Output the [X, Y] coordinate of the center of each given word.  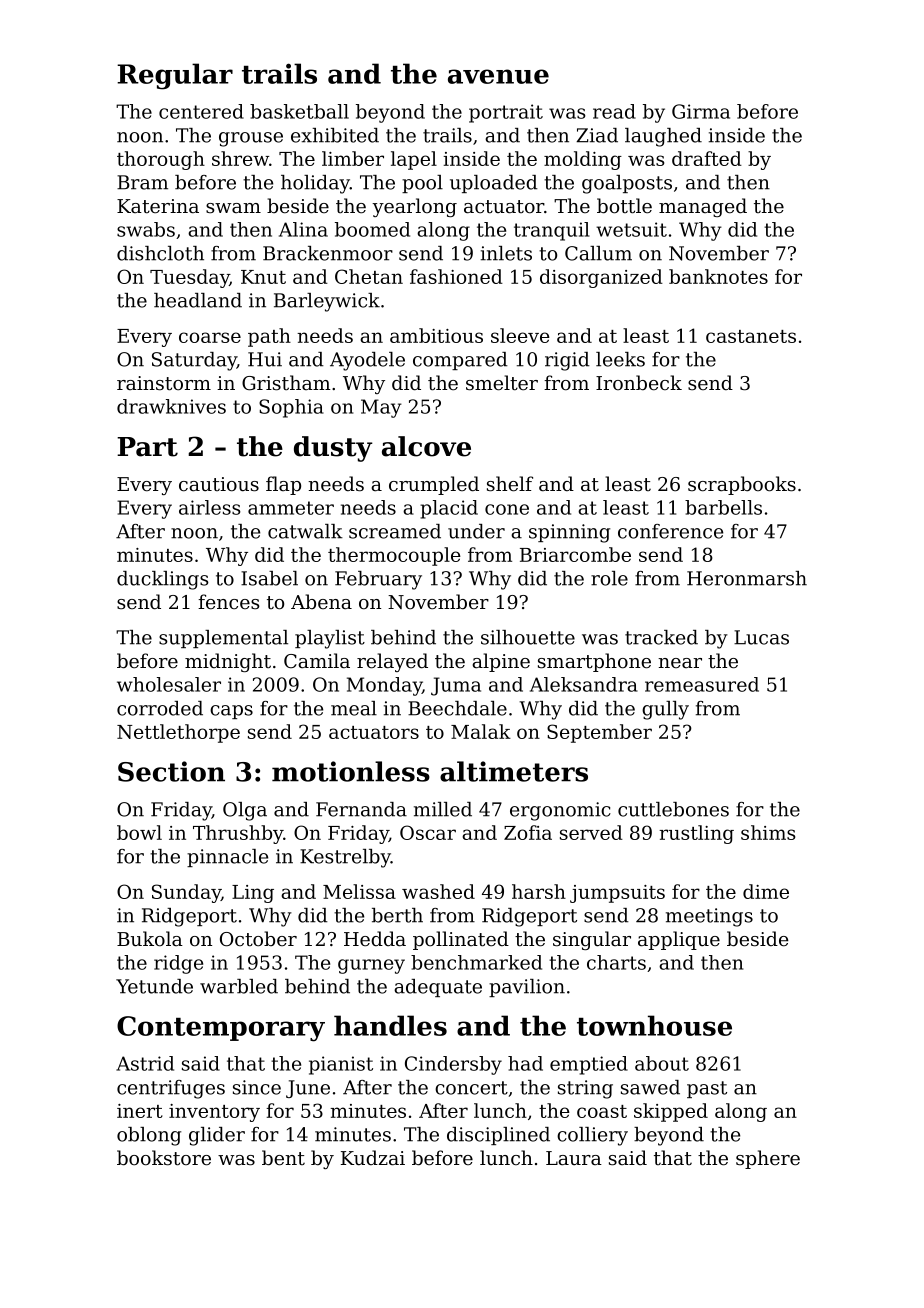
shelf [510, 484]
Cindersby [453, 1065]
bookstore [164, 1158]
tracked [661, 637]
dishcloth [160, 253]
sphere [768, 1159]
